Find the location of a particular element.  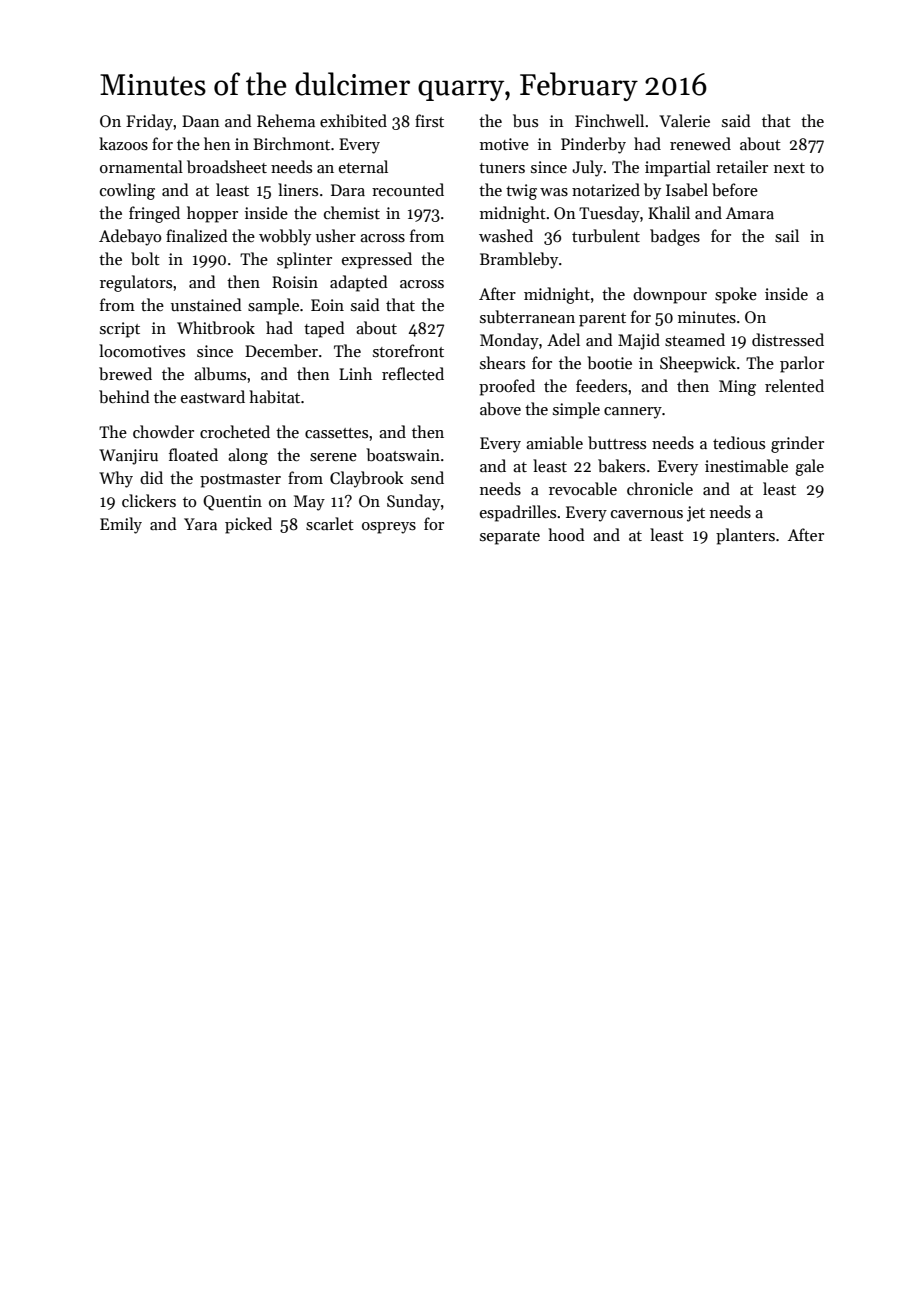

feeders is located at coordinates (601, 385).
